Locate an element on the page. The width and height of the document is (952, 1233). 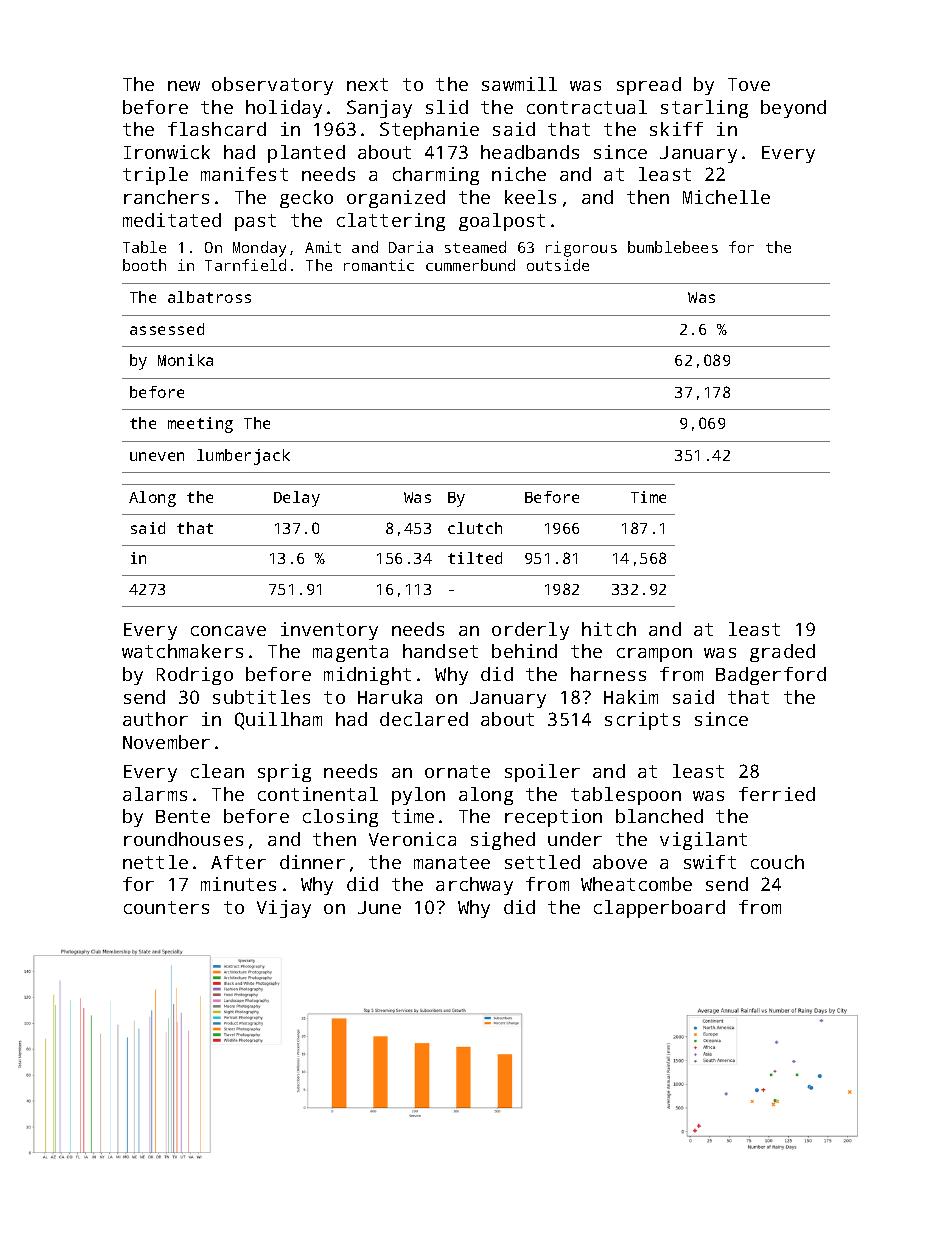
lumberjack is located at coordinates (243, 457).
